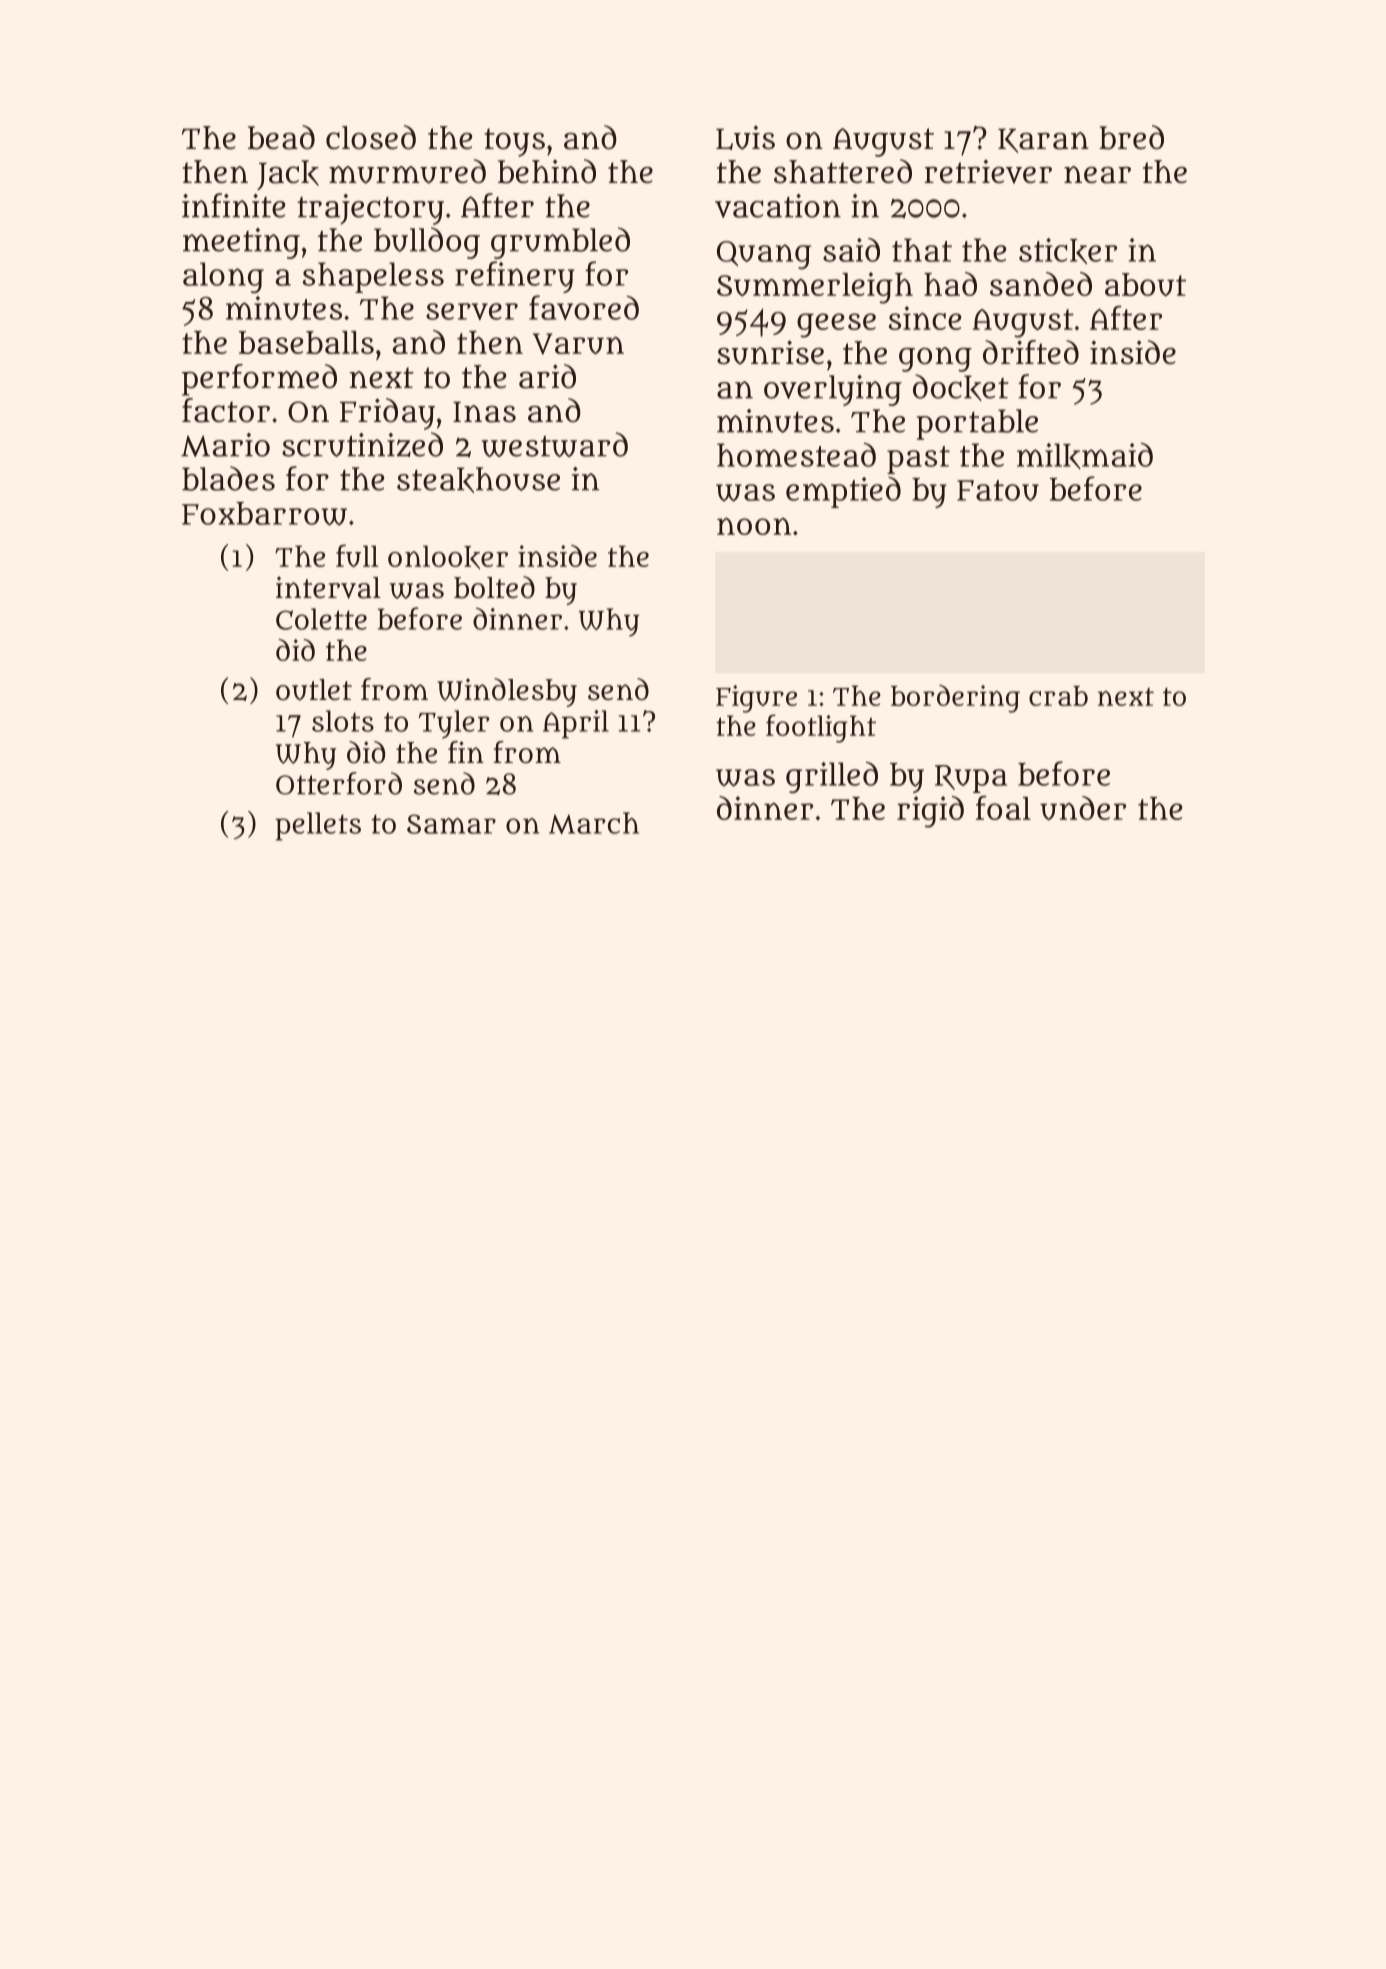  Describe the element at coordinates (451, 824) in the screenshot. I see `Samar` at that location.
